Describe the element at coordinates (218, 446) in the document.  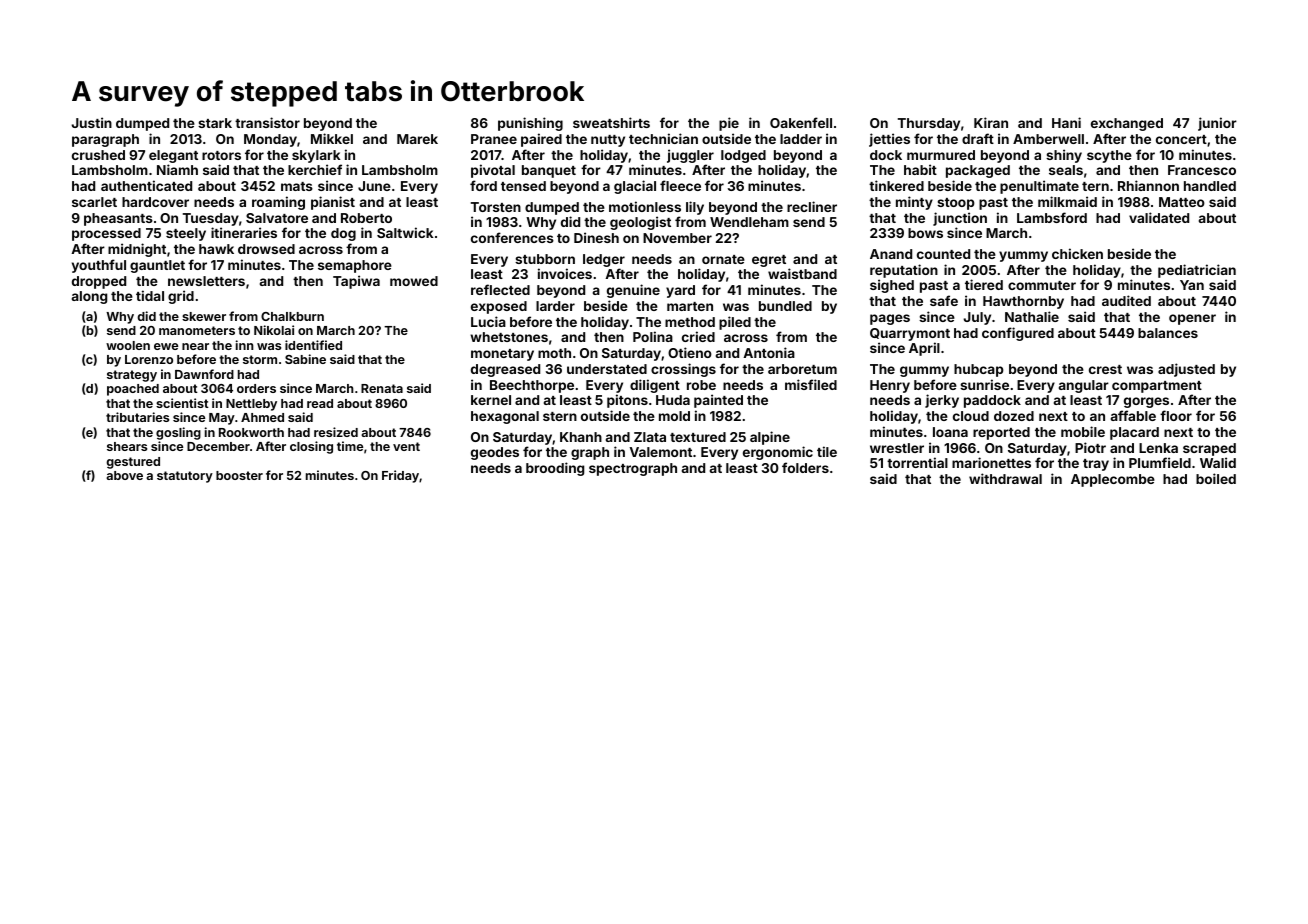
I see `December` at that location.
